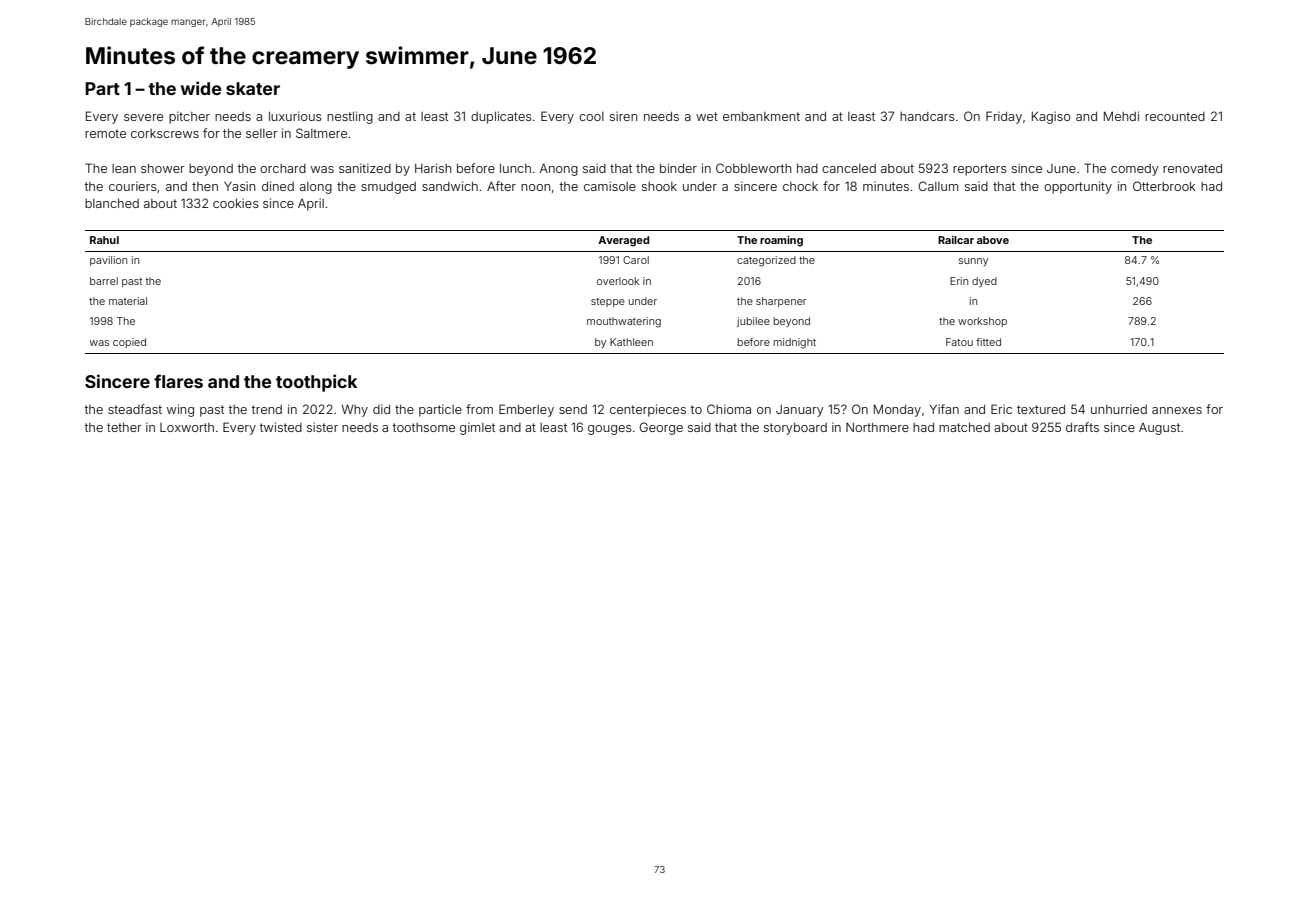 This page has width=1308, height=924. I want to click on Callum, so click(938, 186).
